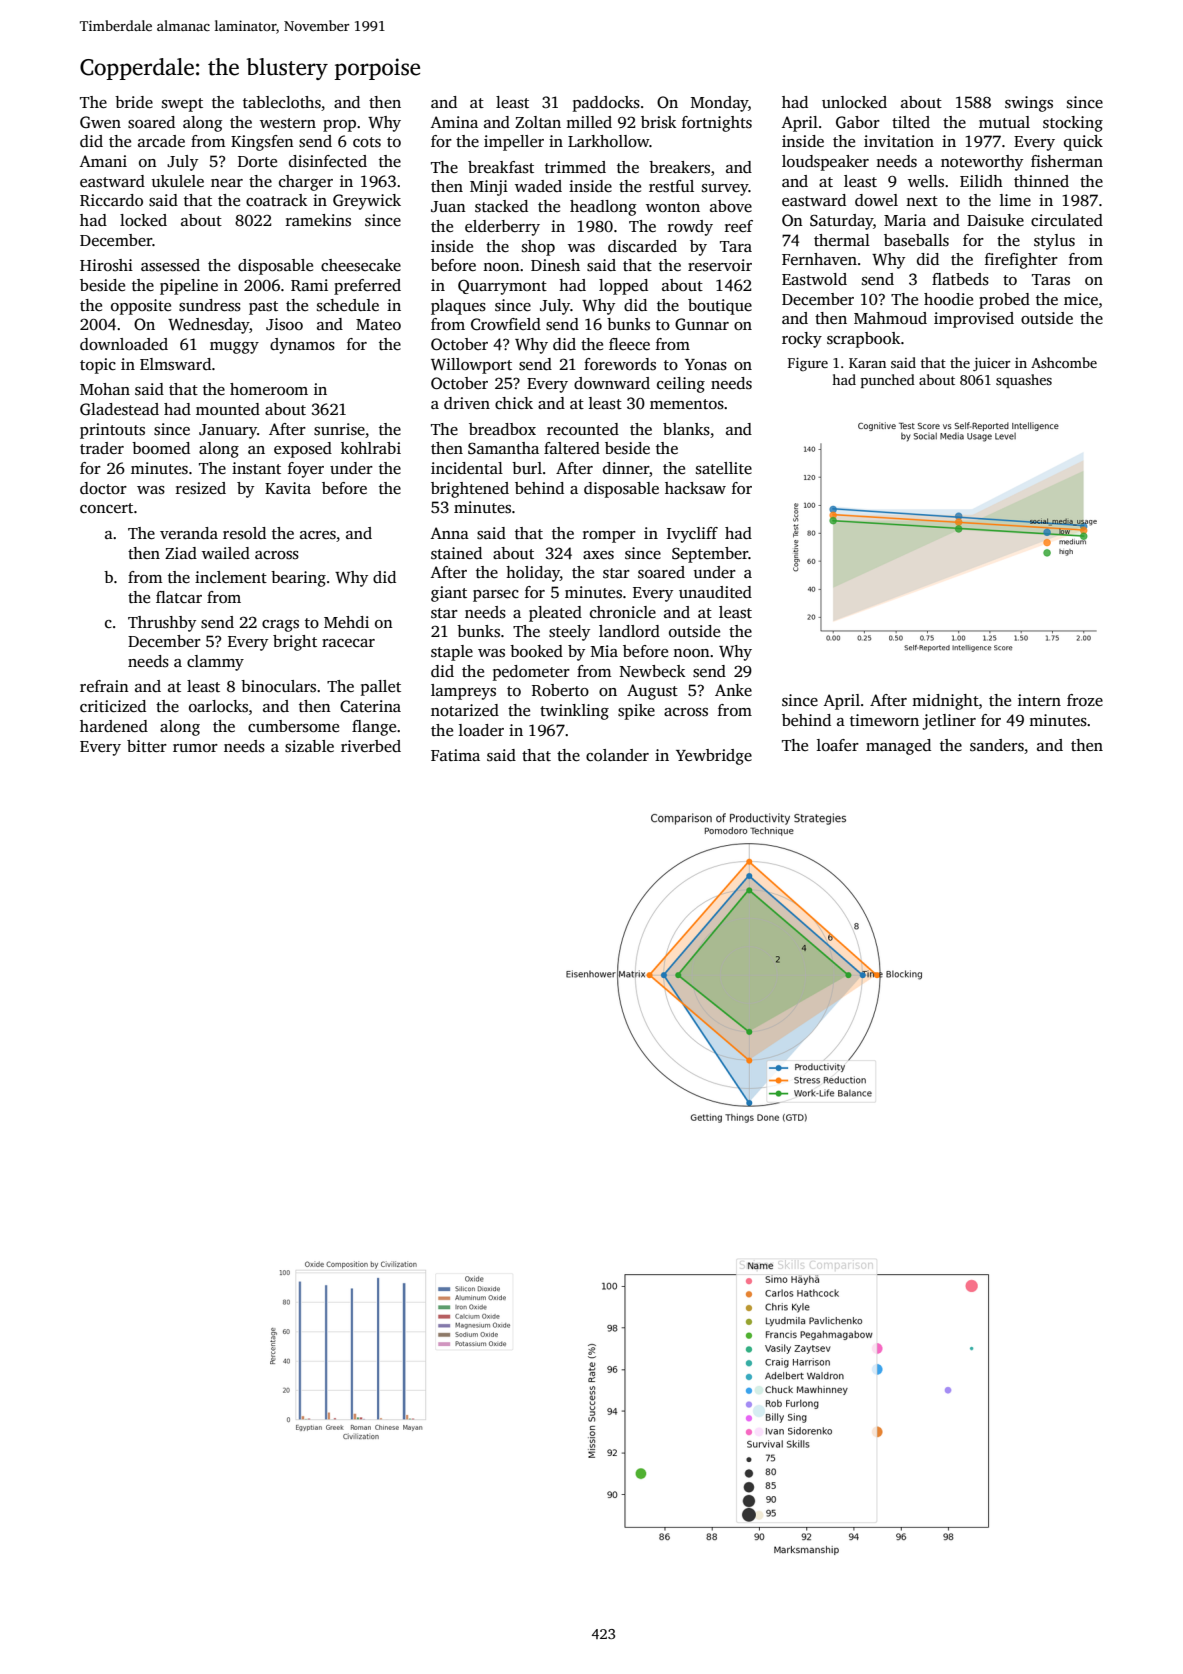 The width and height of the document is (1183, 1674). Describe the element at coordinates (452, 653) in the document. I see `staple` at that location.
